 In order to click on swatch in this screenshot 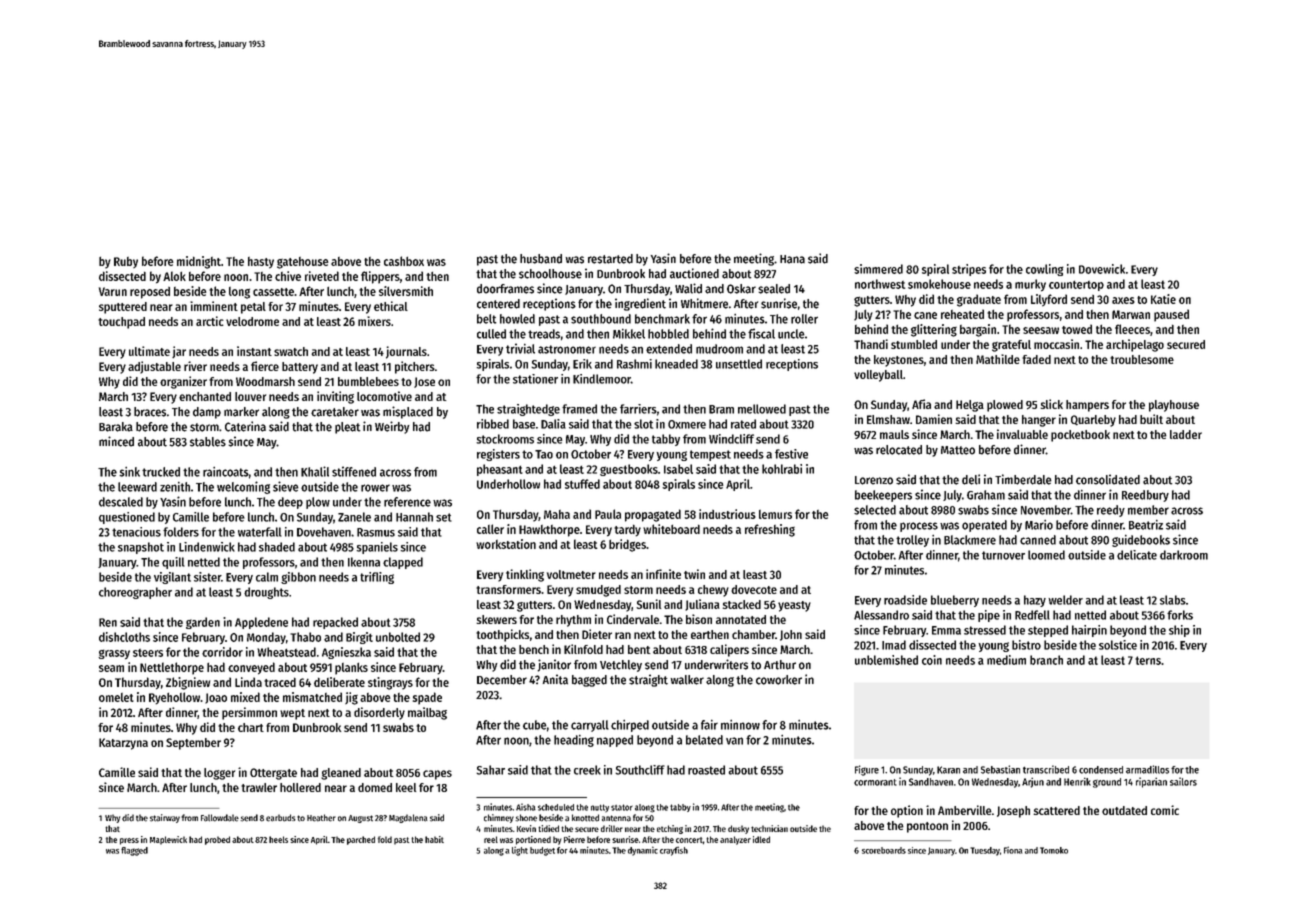, I will do `click(291, 351)`.
